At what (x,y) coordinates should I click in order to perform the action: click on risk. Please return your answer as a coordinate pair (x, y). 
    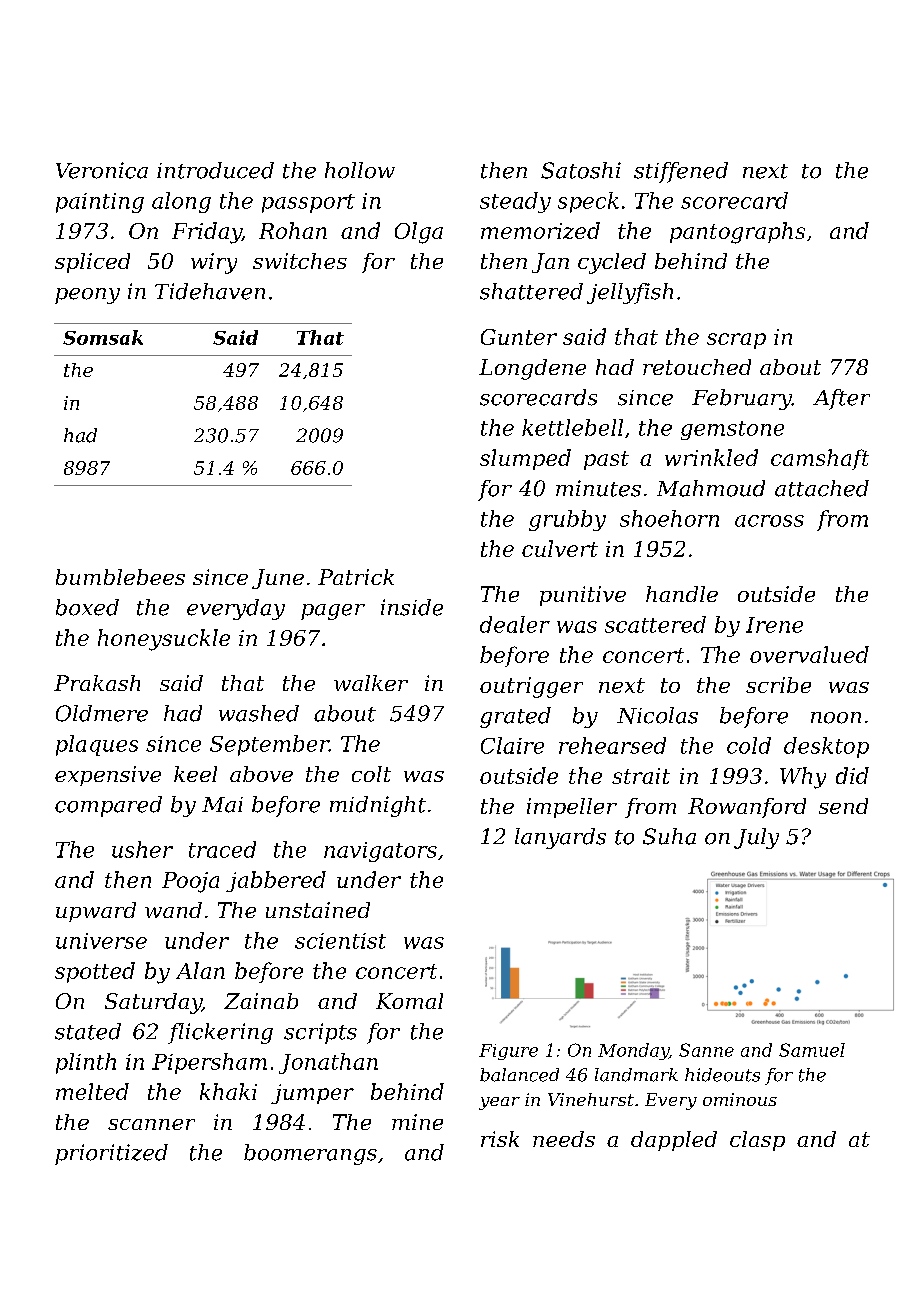
    Looking at the image, I should click on (500, 1139).
